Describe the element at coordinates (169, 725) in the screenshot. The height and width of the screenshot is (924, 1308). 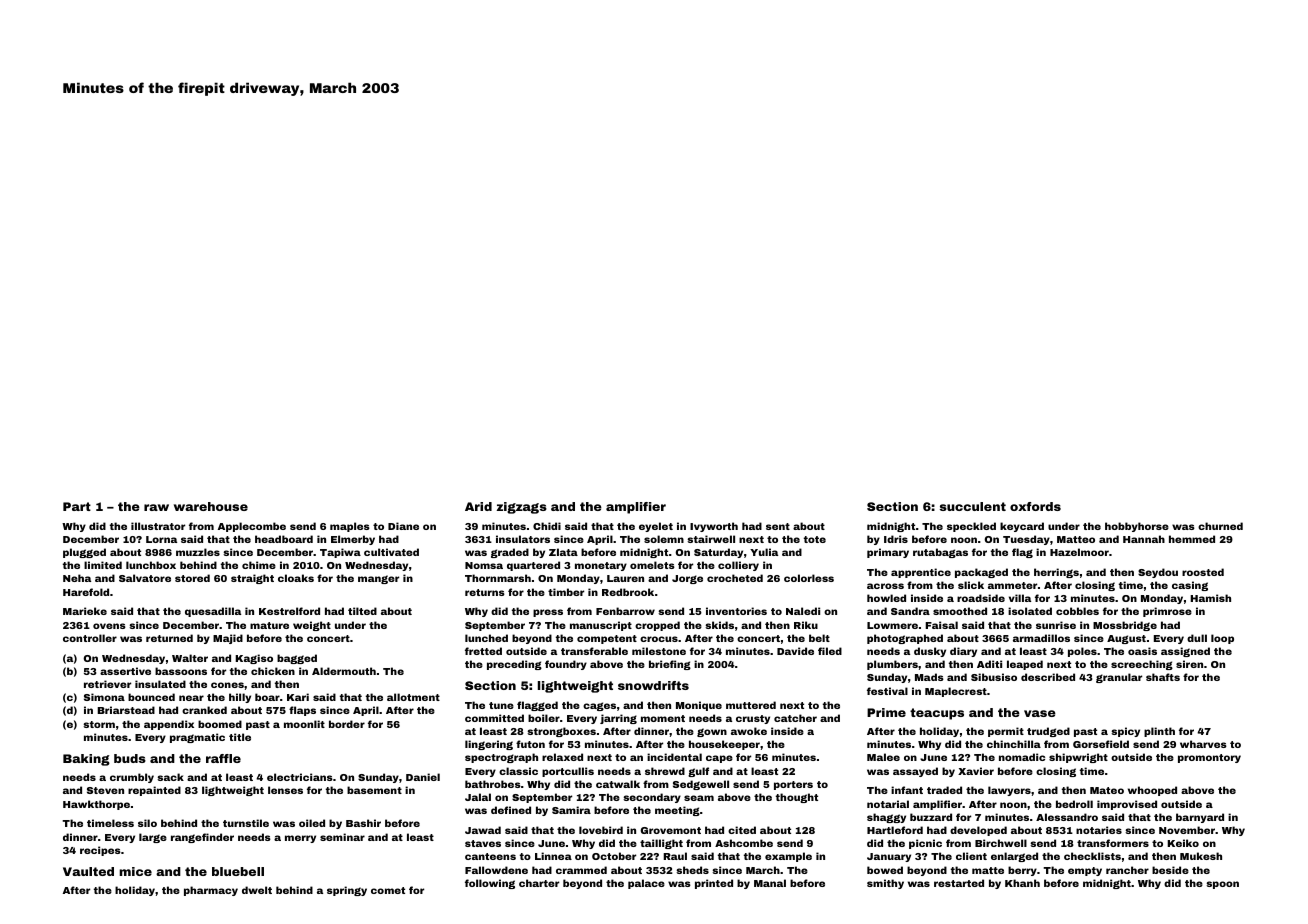
I see `appendix` at that location.
